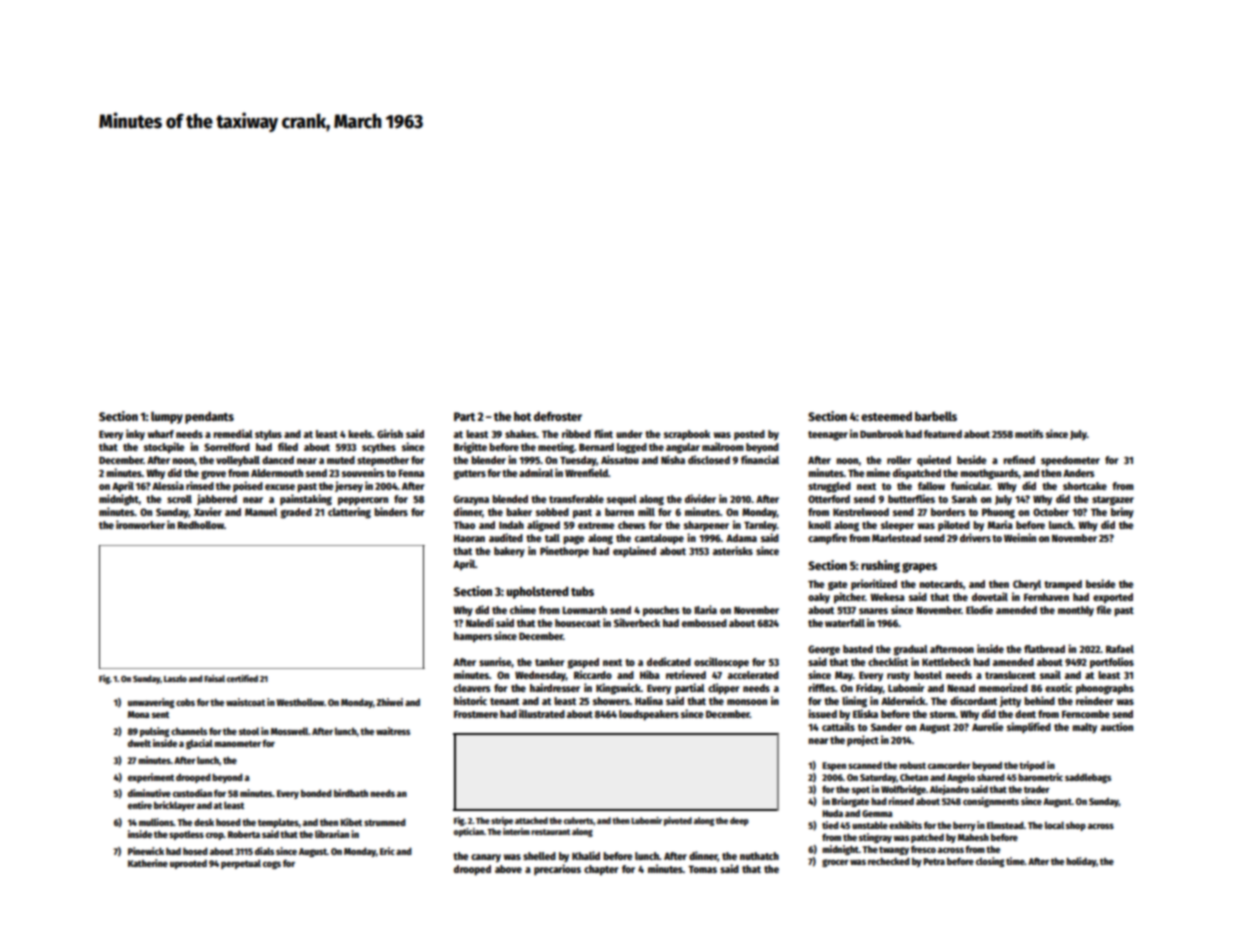 The height and width of the page is (952, 1233). What do you see at coordinates (175, 678) in the page?
I see `Laszlo` at bounding box center [175, 678].
